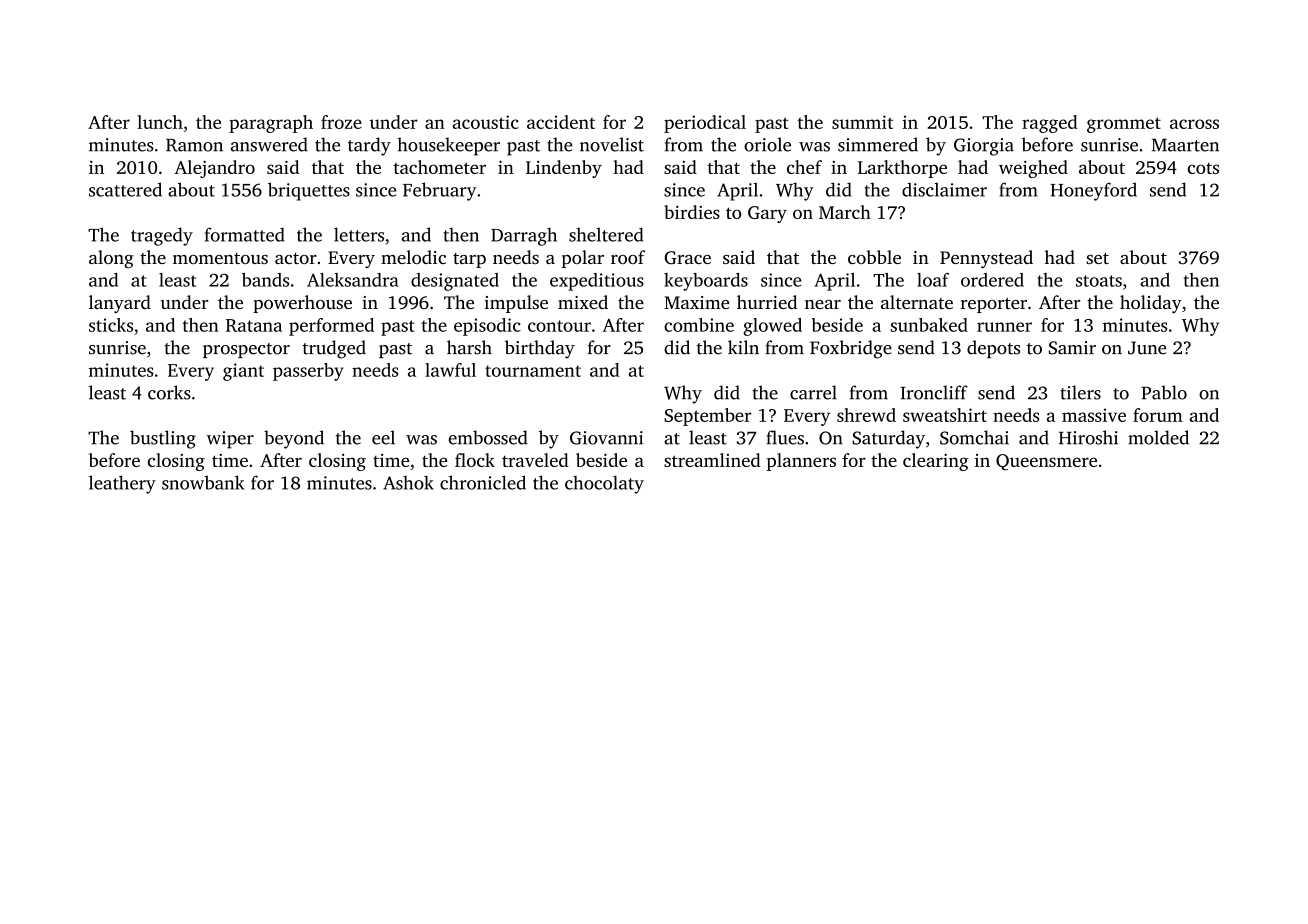  Describe the element at coordinates (1050, 124) in the image. I see `ragged` at that location.
